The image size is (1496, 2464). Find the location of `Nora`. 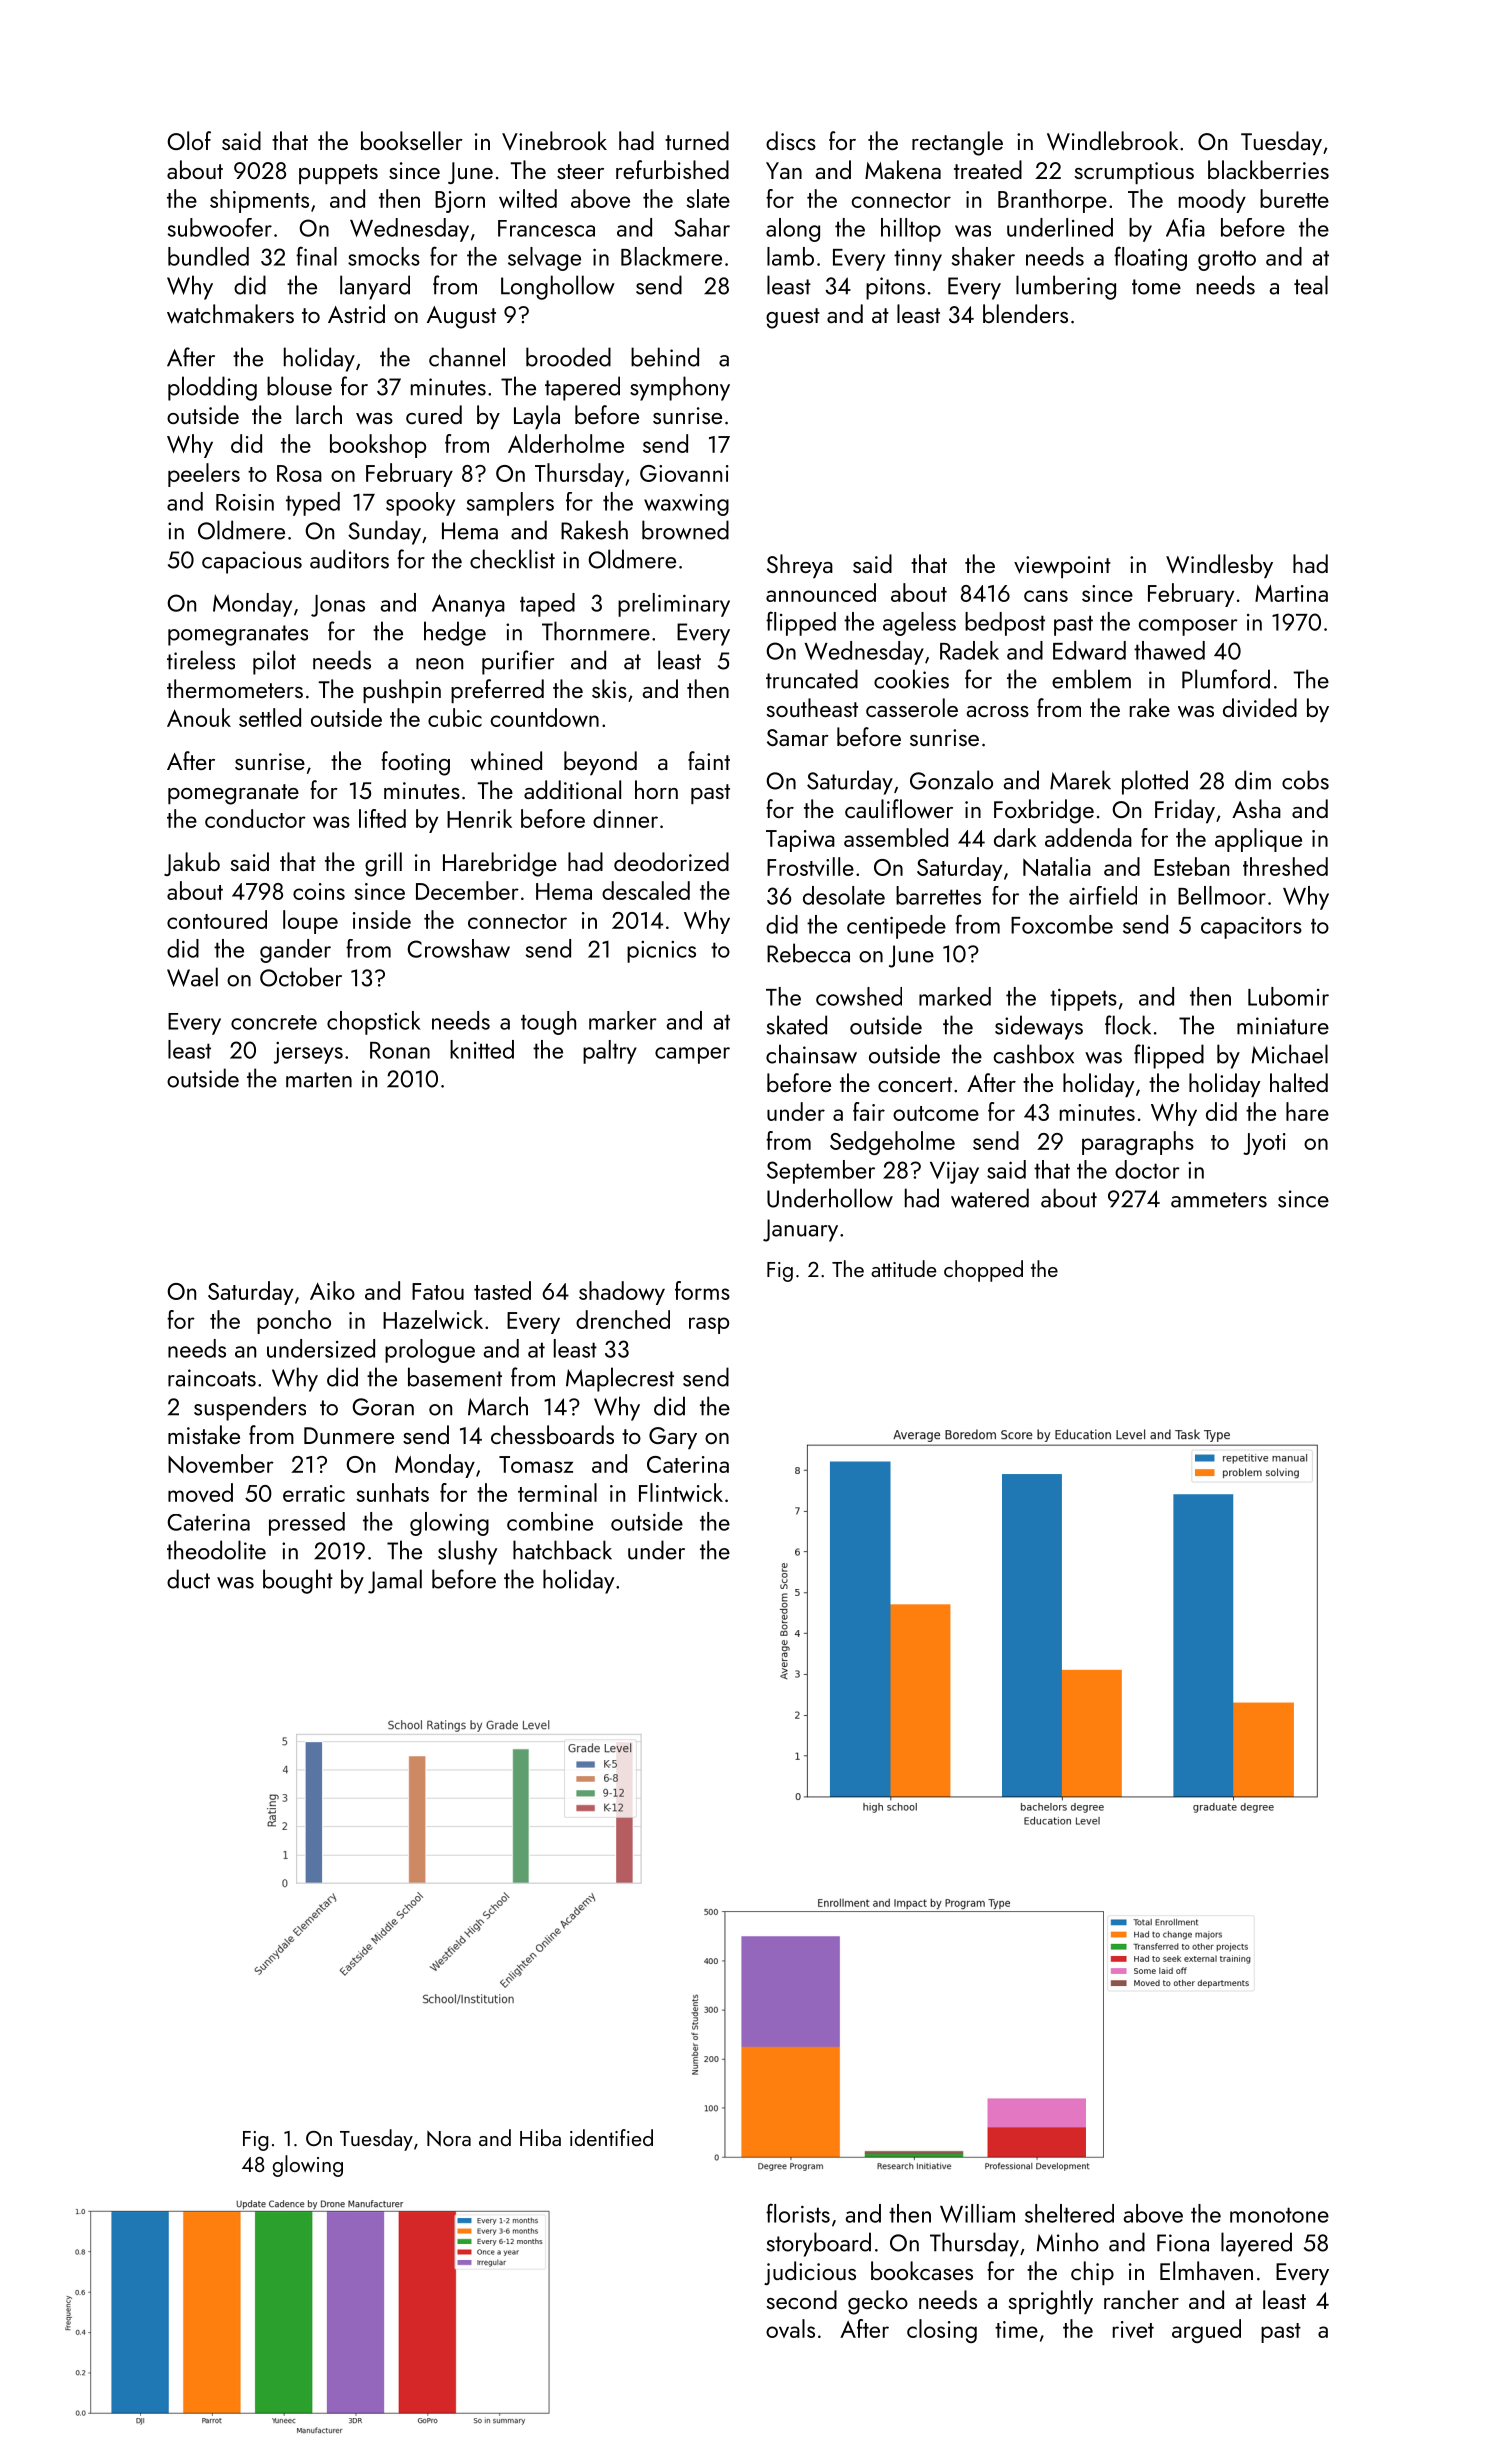

Nora is located at coordinates (449, 2138).
